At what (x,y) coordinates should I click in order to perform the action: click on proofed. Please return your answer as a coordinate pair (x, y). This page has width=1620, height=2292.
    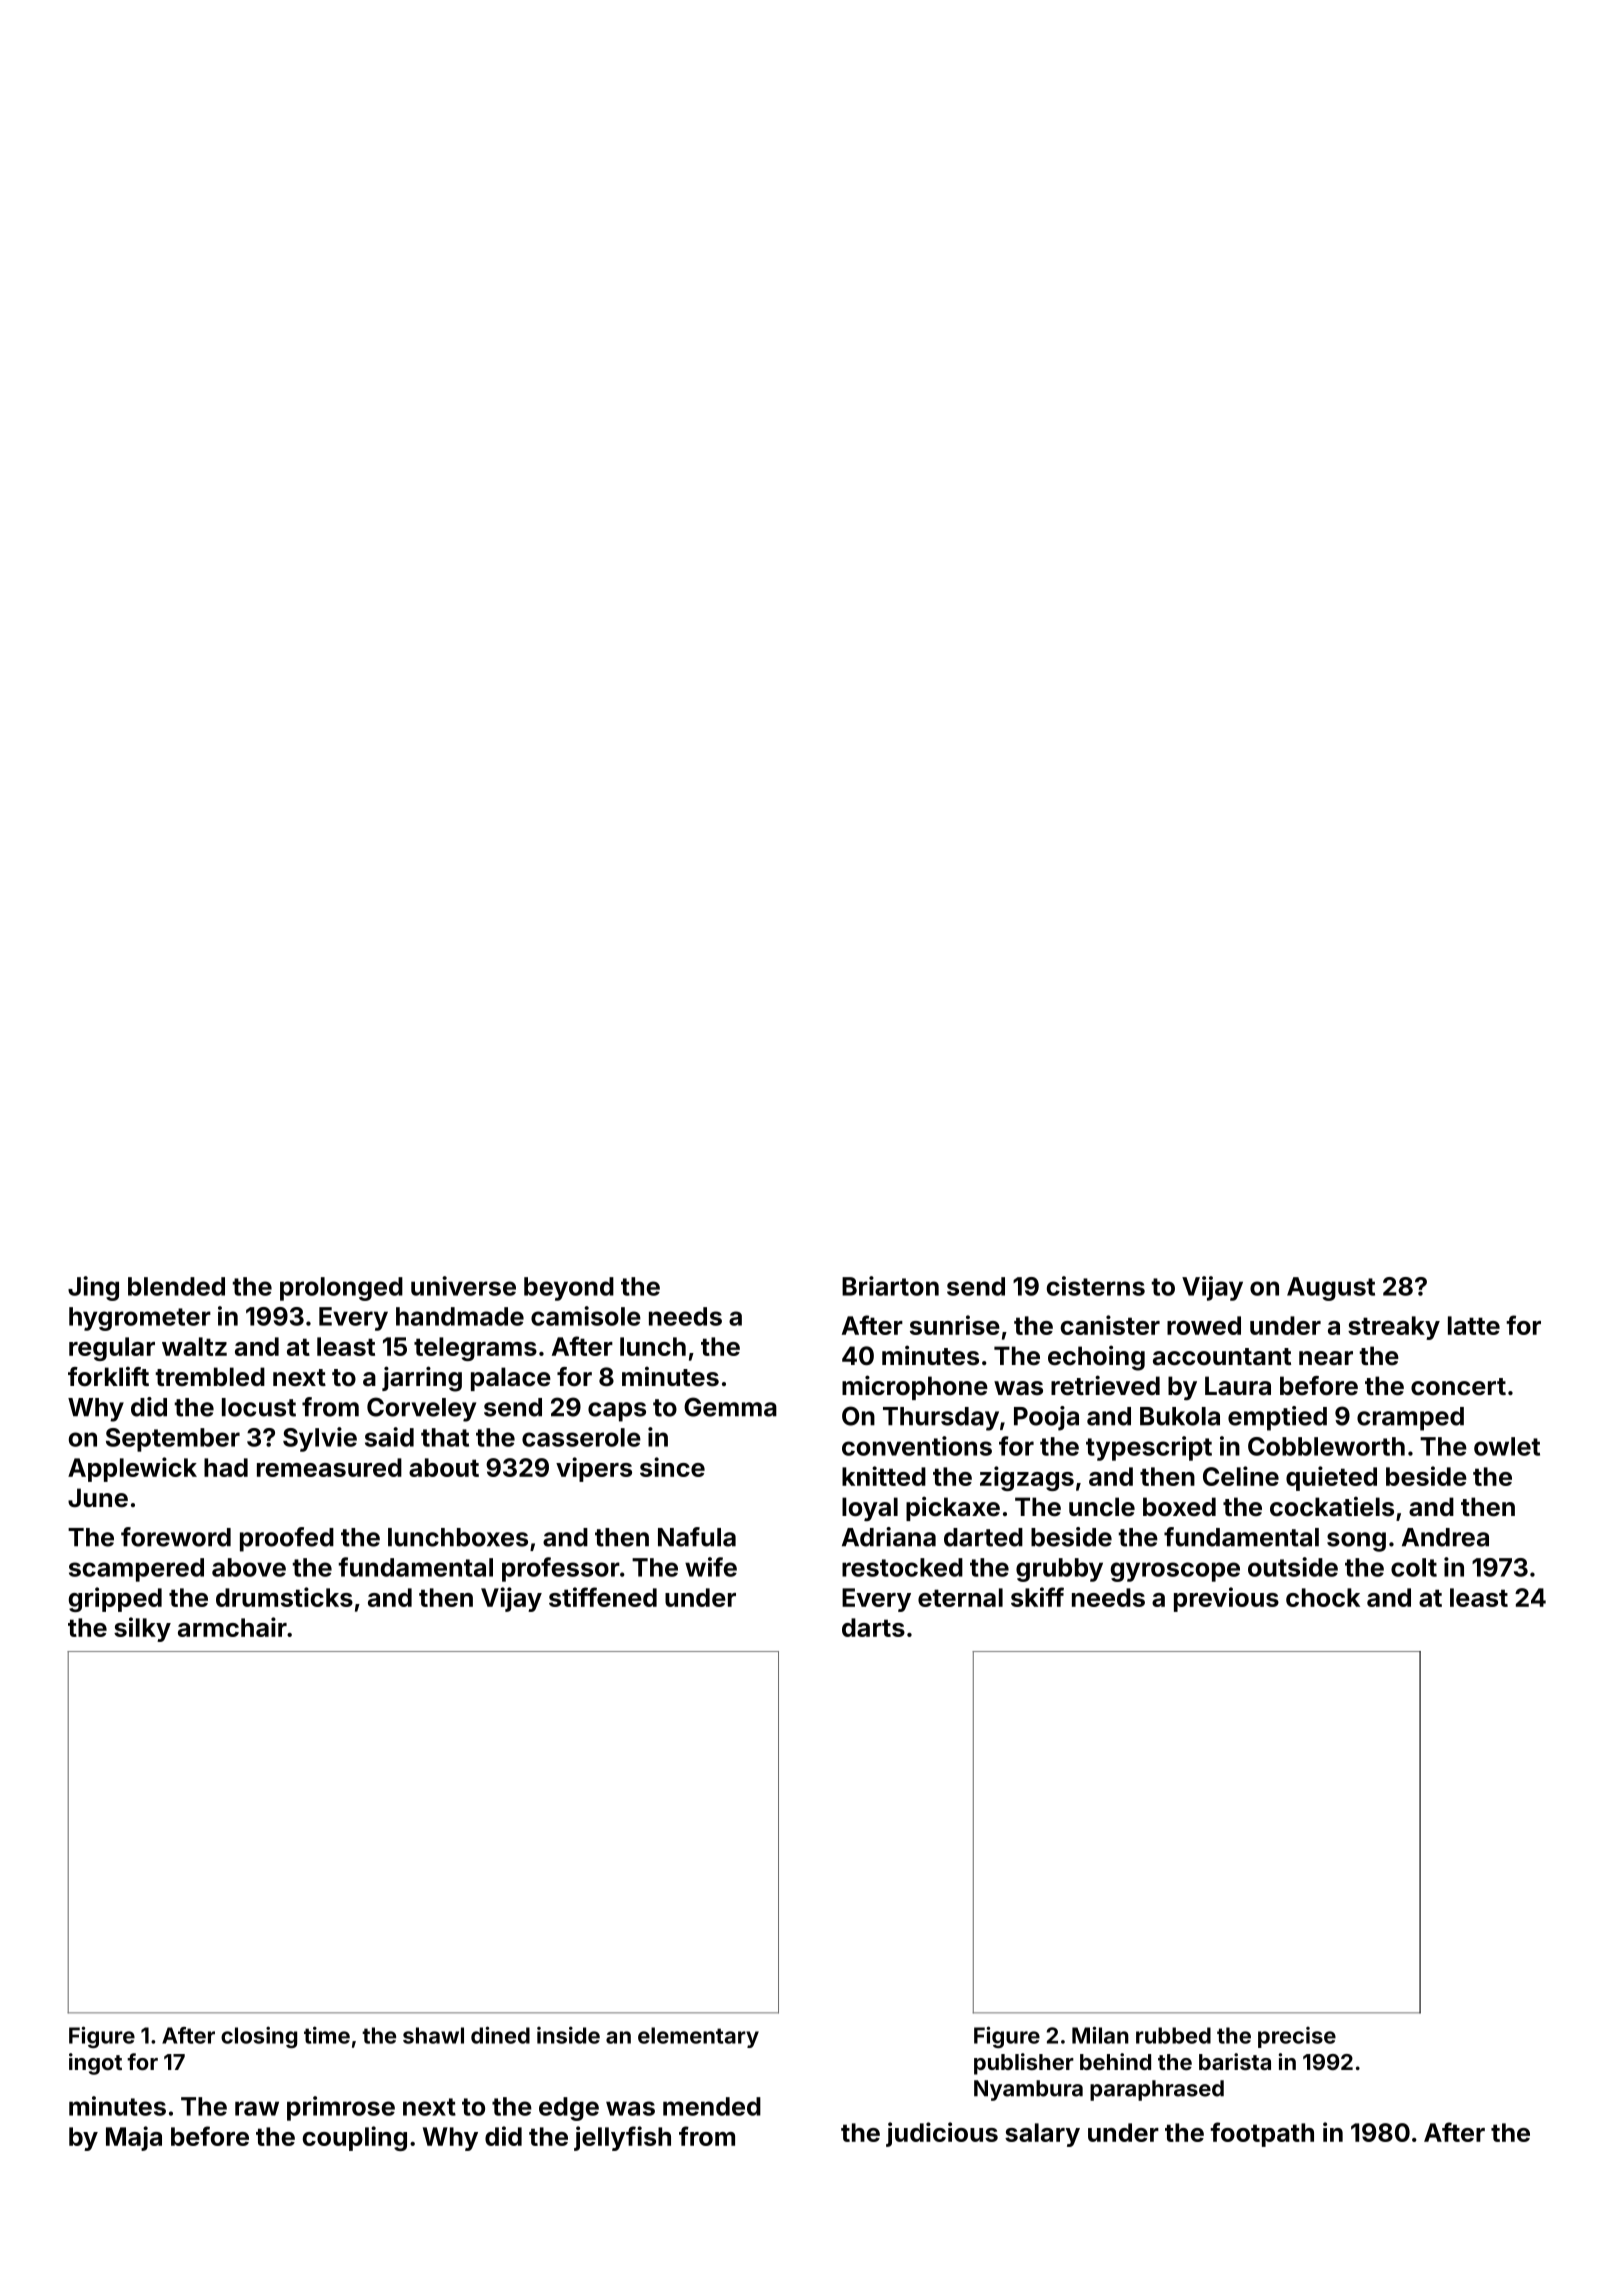
    Looking at the image, I should click on (287, 1539).
